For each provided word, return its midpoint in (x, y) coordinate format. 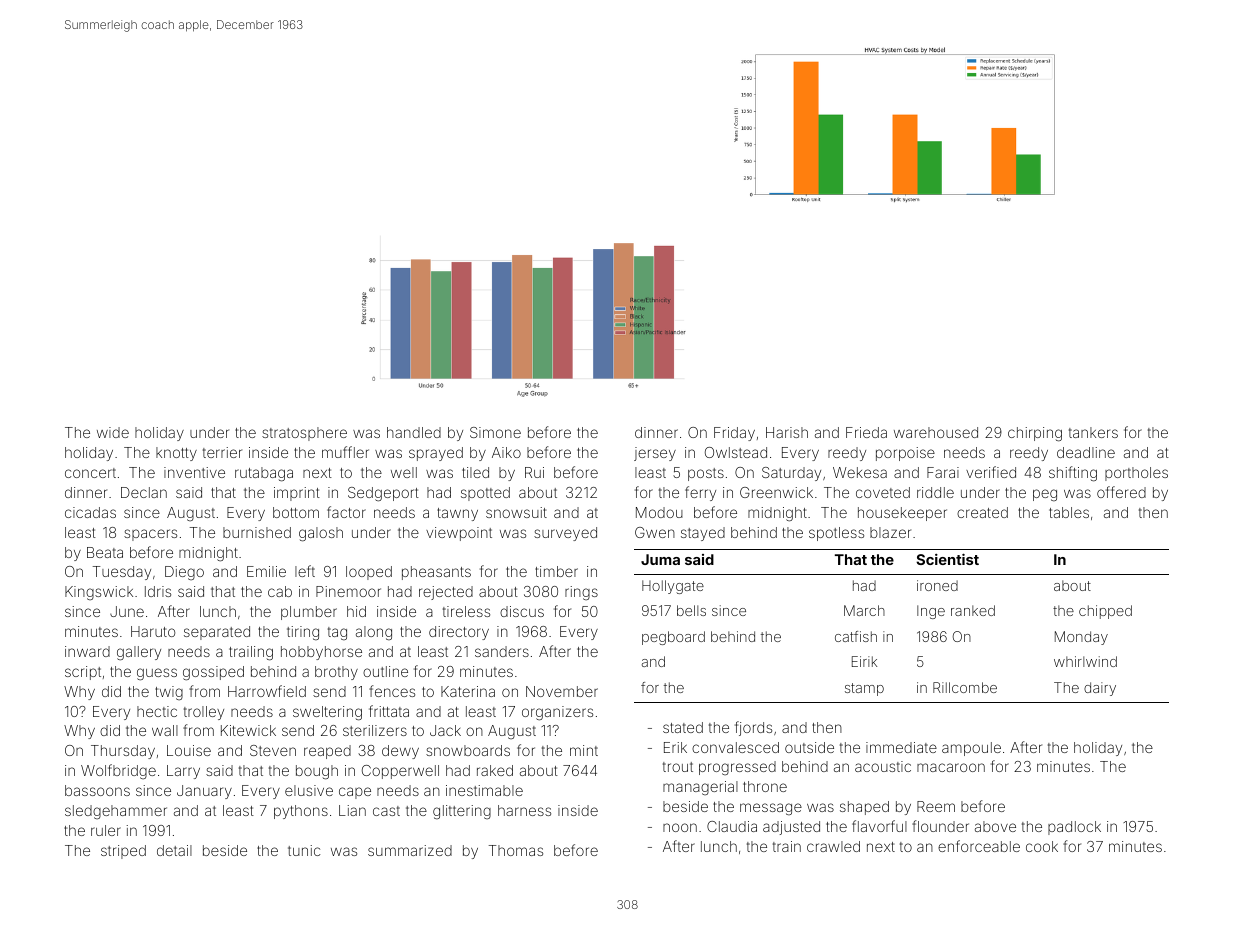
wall (165, 730)
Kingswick (99, 593)
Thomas (516, 850)
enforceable (979, 846)
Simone (495, 432)
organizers (557, 713)
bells (691, 610)
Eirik (864, 661)
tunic (304, 850)
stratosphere (304, 434)
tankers (1093, 432)
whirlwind (1085, 661)
